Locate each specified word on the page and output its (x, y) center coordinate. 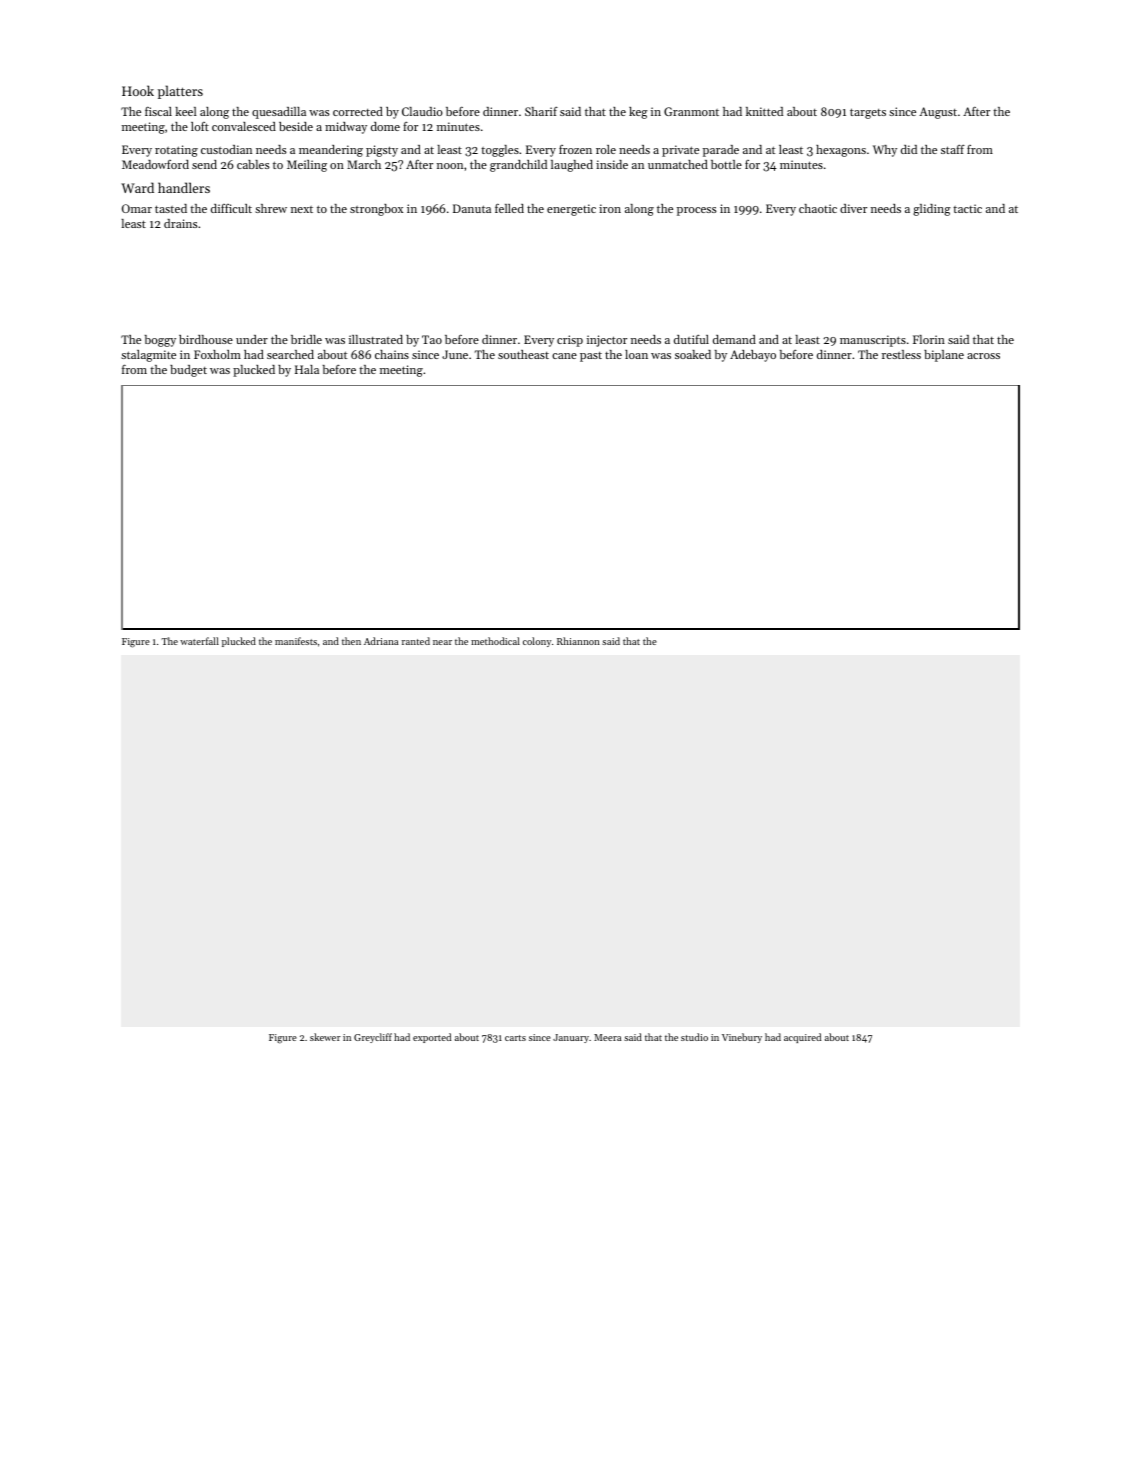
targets (868, 113)
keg (638, 113)
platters (180, 92)
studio (694, 1037)
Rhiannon (578, 641)
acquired (802, 1038)
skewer (325, 1037)
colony (537, 642)
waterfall (199, 641)
